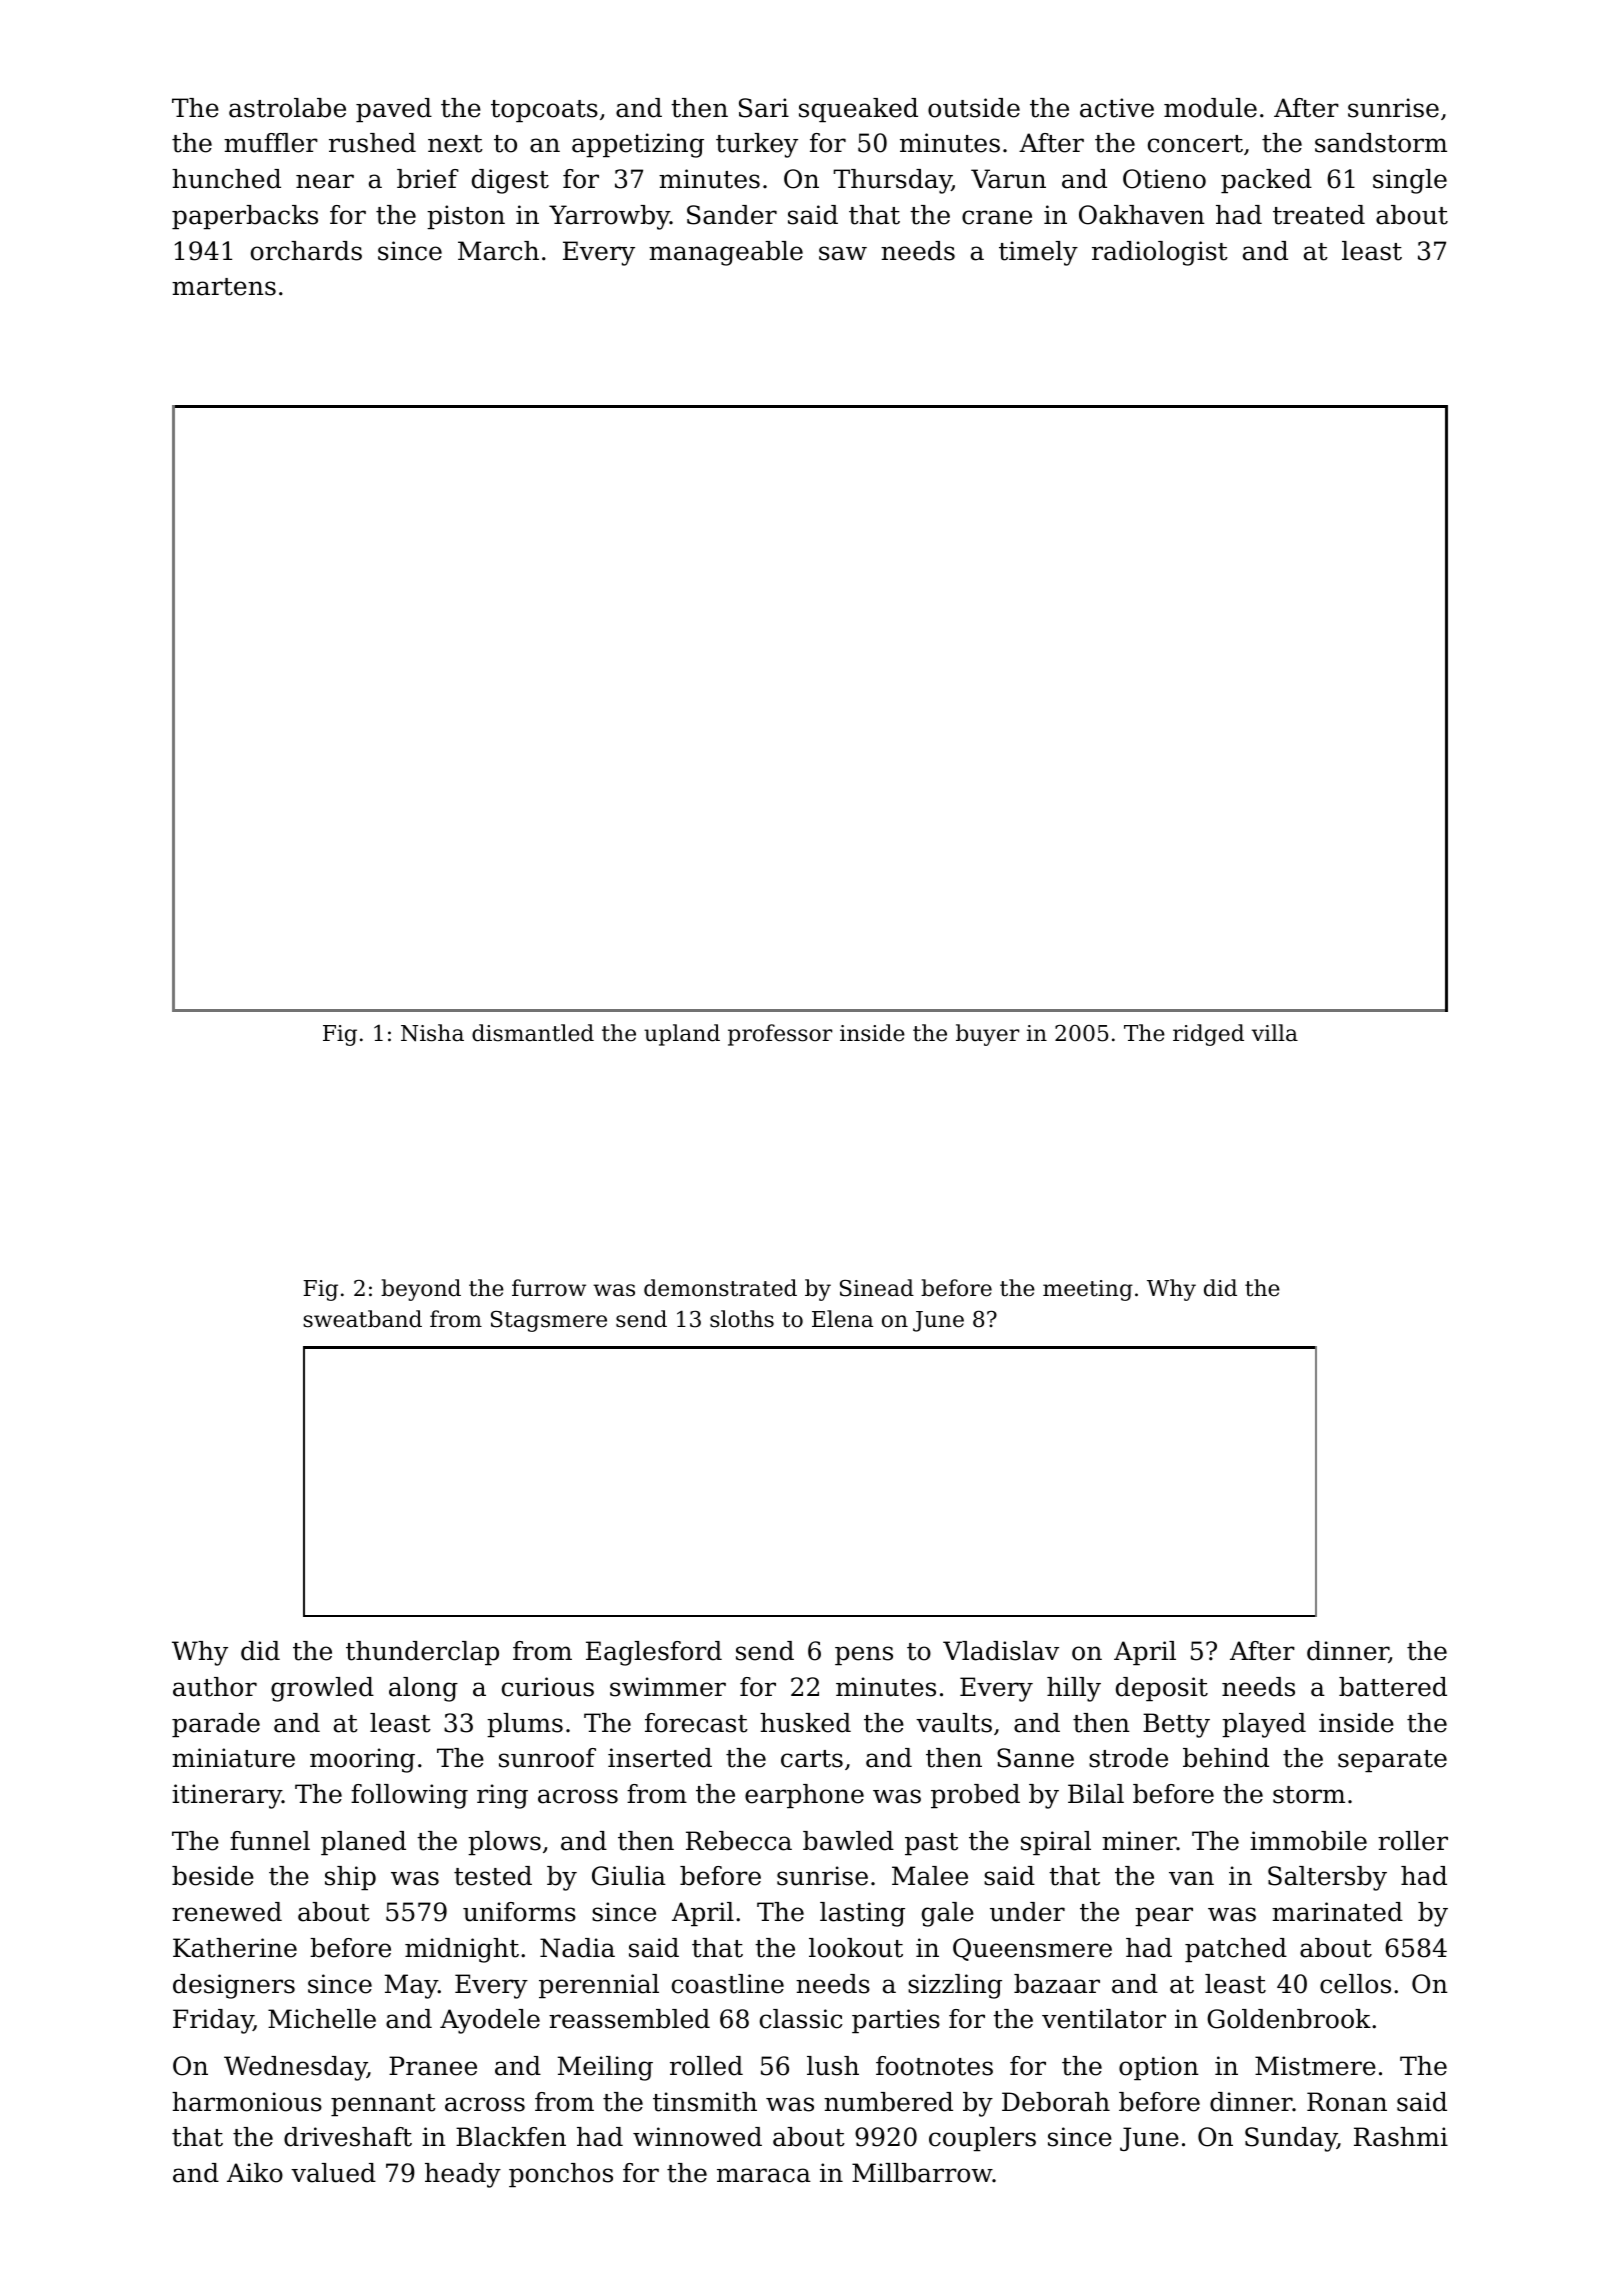  What do you see at coordinates (224, 287) in the image?
I see `martens` at bounding box center [224, 287].
